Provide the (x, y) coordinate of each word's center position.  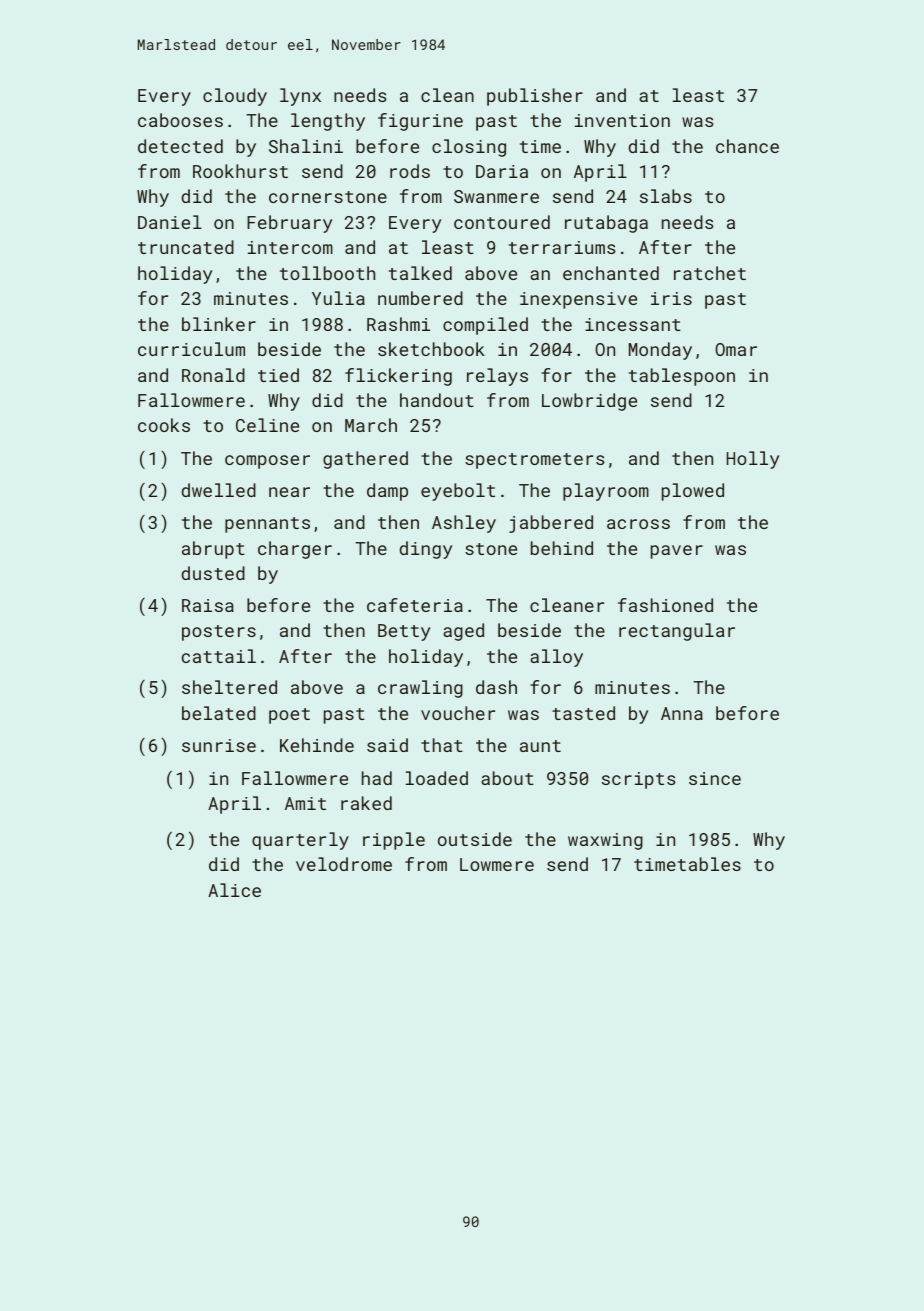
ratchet (710, 273)
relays (497, 377)
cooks (164, 425)
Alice (234, 890)
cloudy (235, 97)
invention (622, 120)
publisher (535, 97)
